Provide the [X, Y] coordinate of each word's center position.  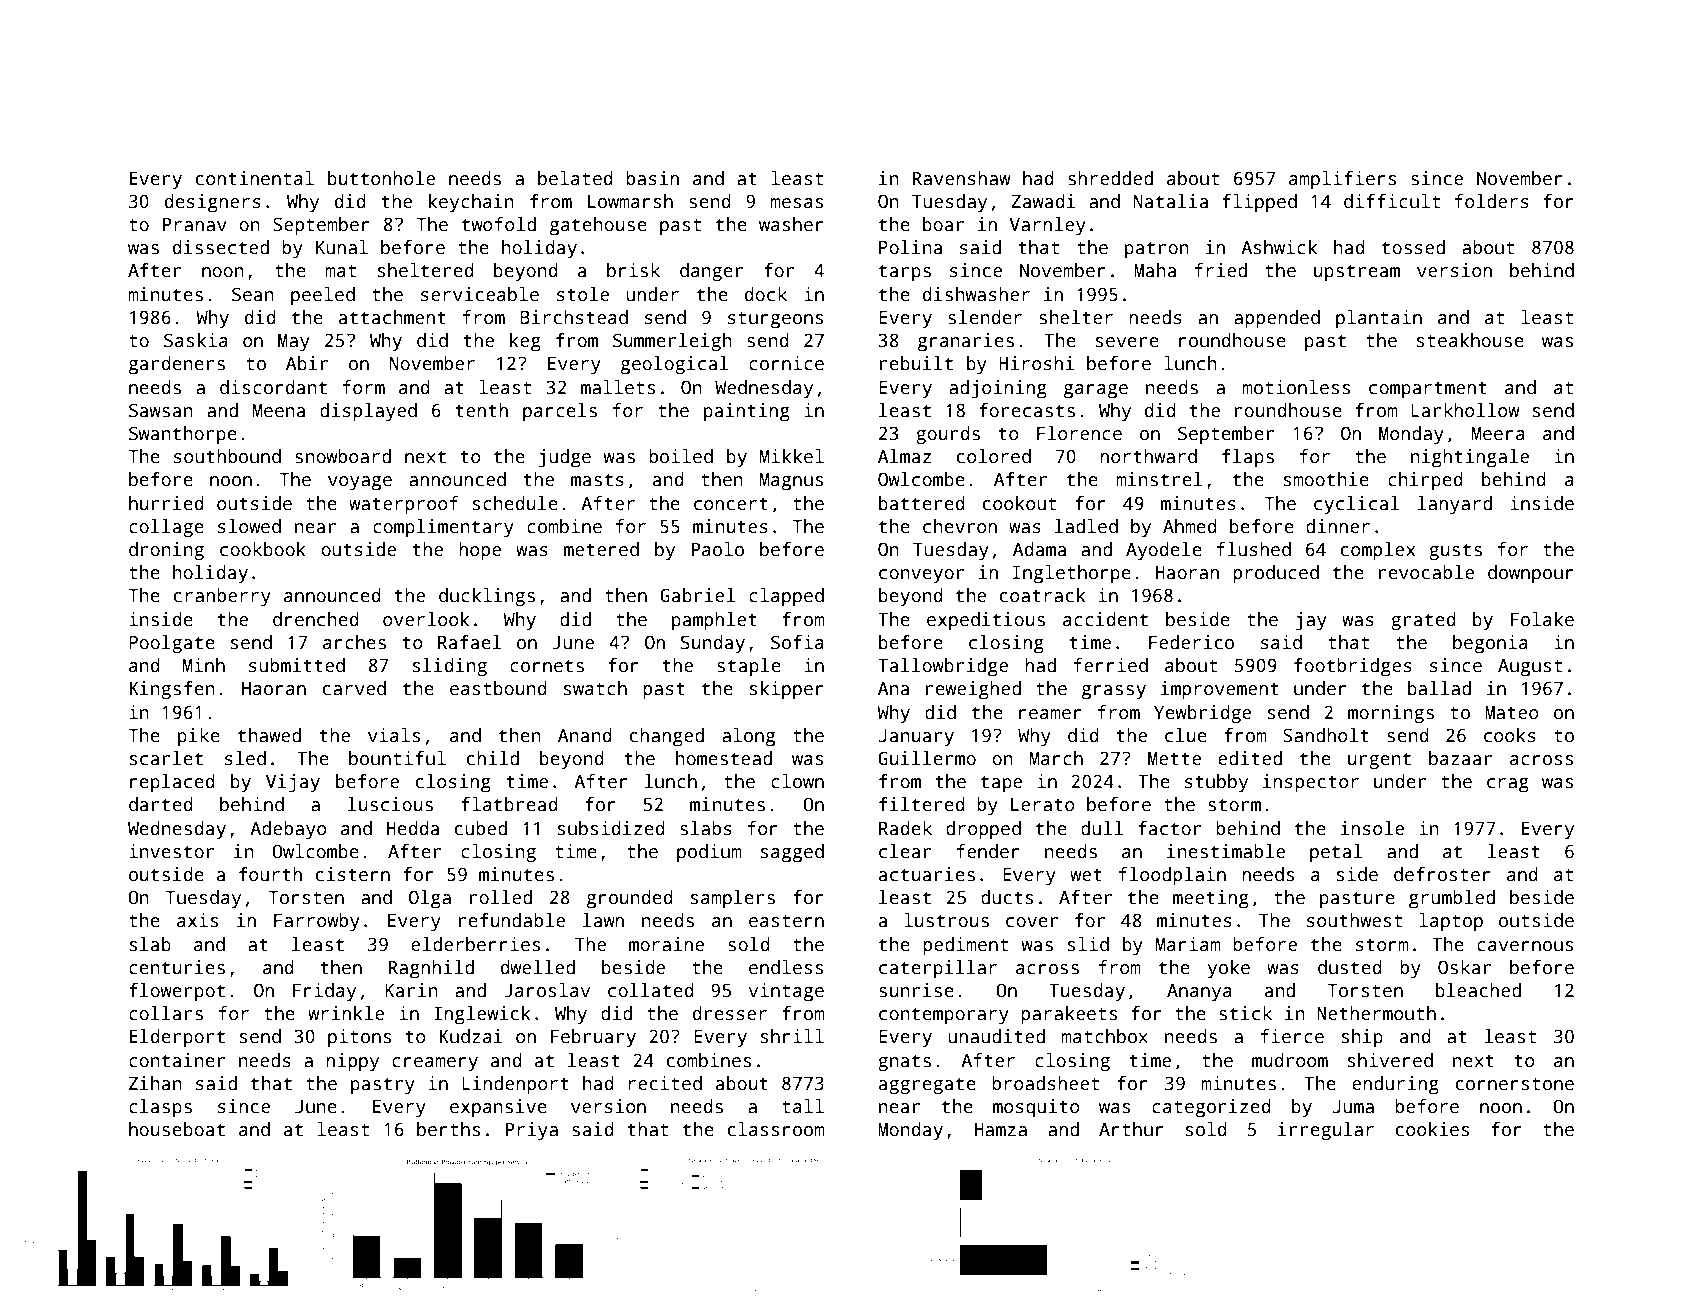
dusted [1350, 967]
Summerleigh [672, 342]
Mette [1174, 759]
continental [255, 178]
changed [667, 737]
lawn [603, 920]
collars [166, 1013]
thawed [269, 735]
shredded [1110, 178]
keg [525, 342]
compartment [1428, 390]
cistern [353, 874]
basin [652, 178]
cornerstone [1515, 1084]
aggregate [927, 1086]
